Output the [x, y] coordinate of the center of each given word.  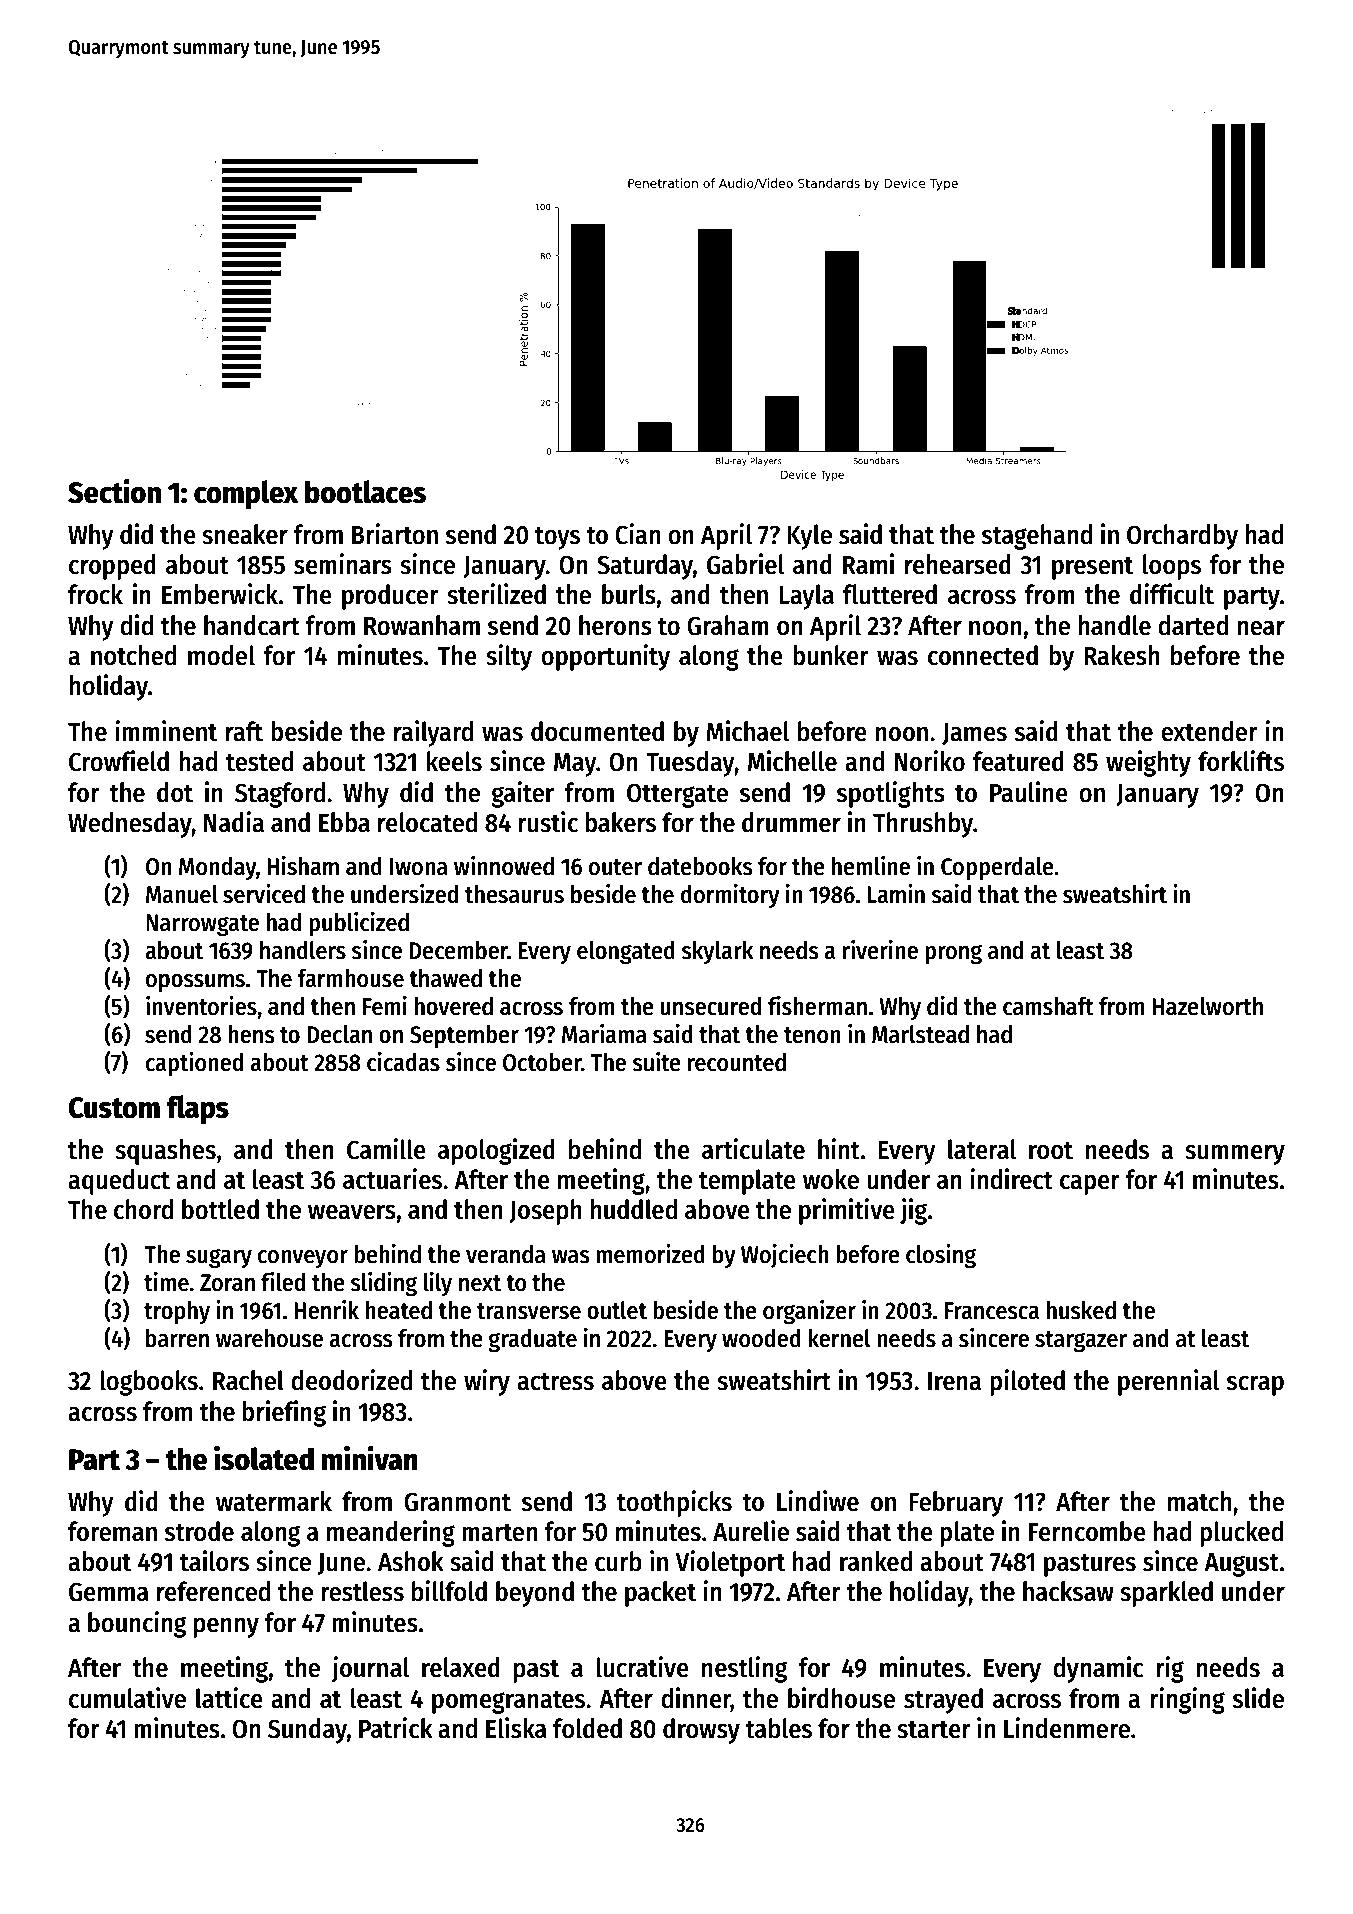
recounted [737, 1062]
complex [246, 495]
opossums [195, 983]
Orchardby [1182, 537]
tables [778, 1728]
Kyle [809, 537]
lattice [229, 1698]
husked [1081, 1310]
